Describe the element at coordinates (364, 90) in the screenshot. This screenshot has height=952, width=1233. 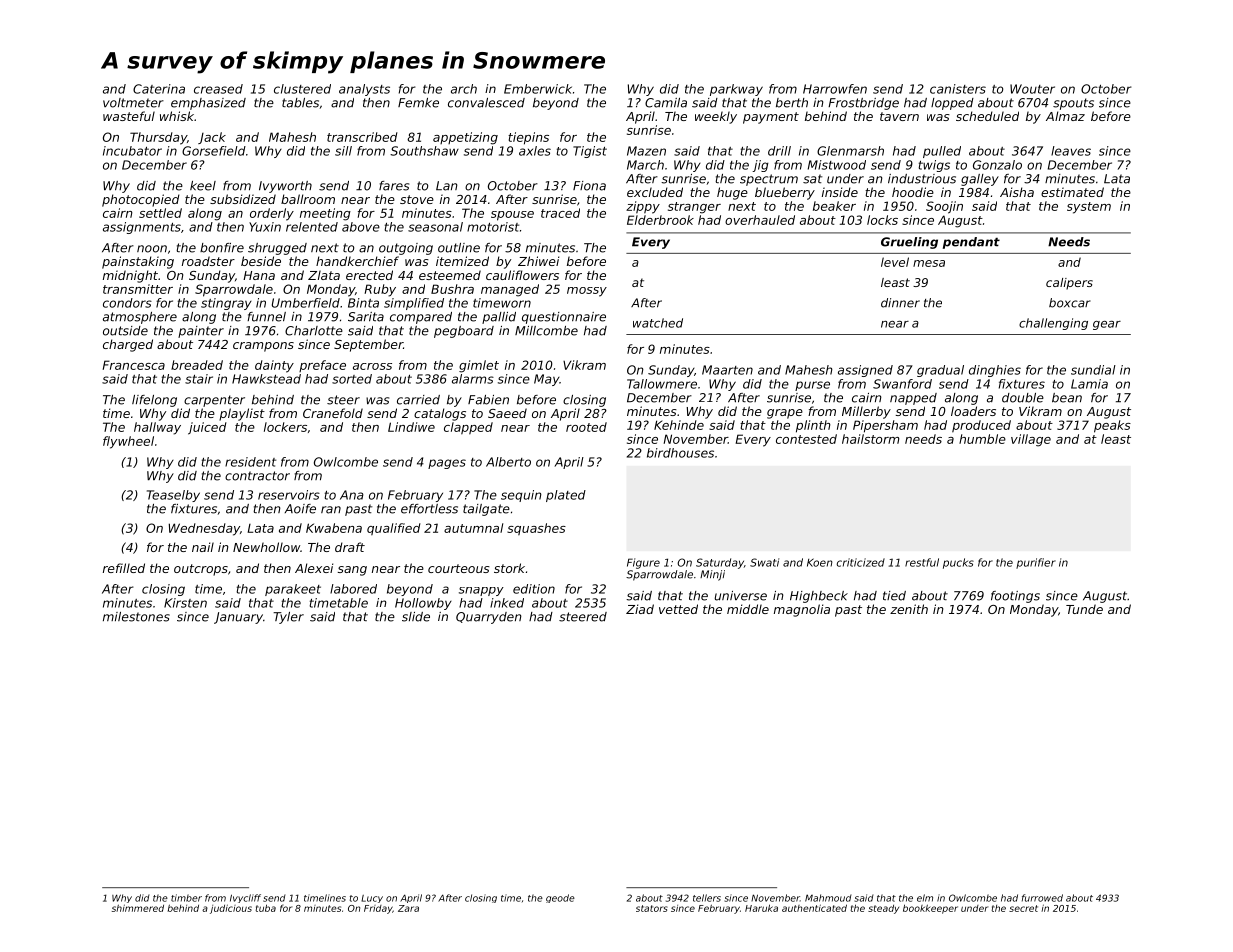
I see `analysts` at that location.
